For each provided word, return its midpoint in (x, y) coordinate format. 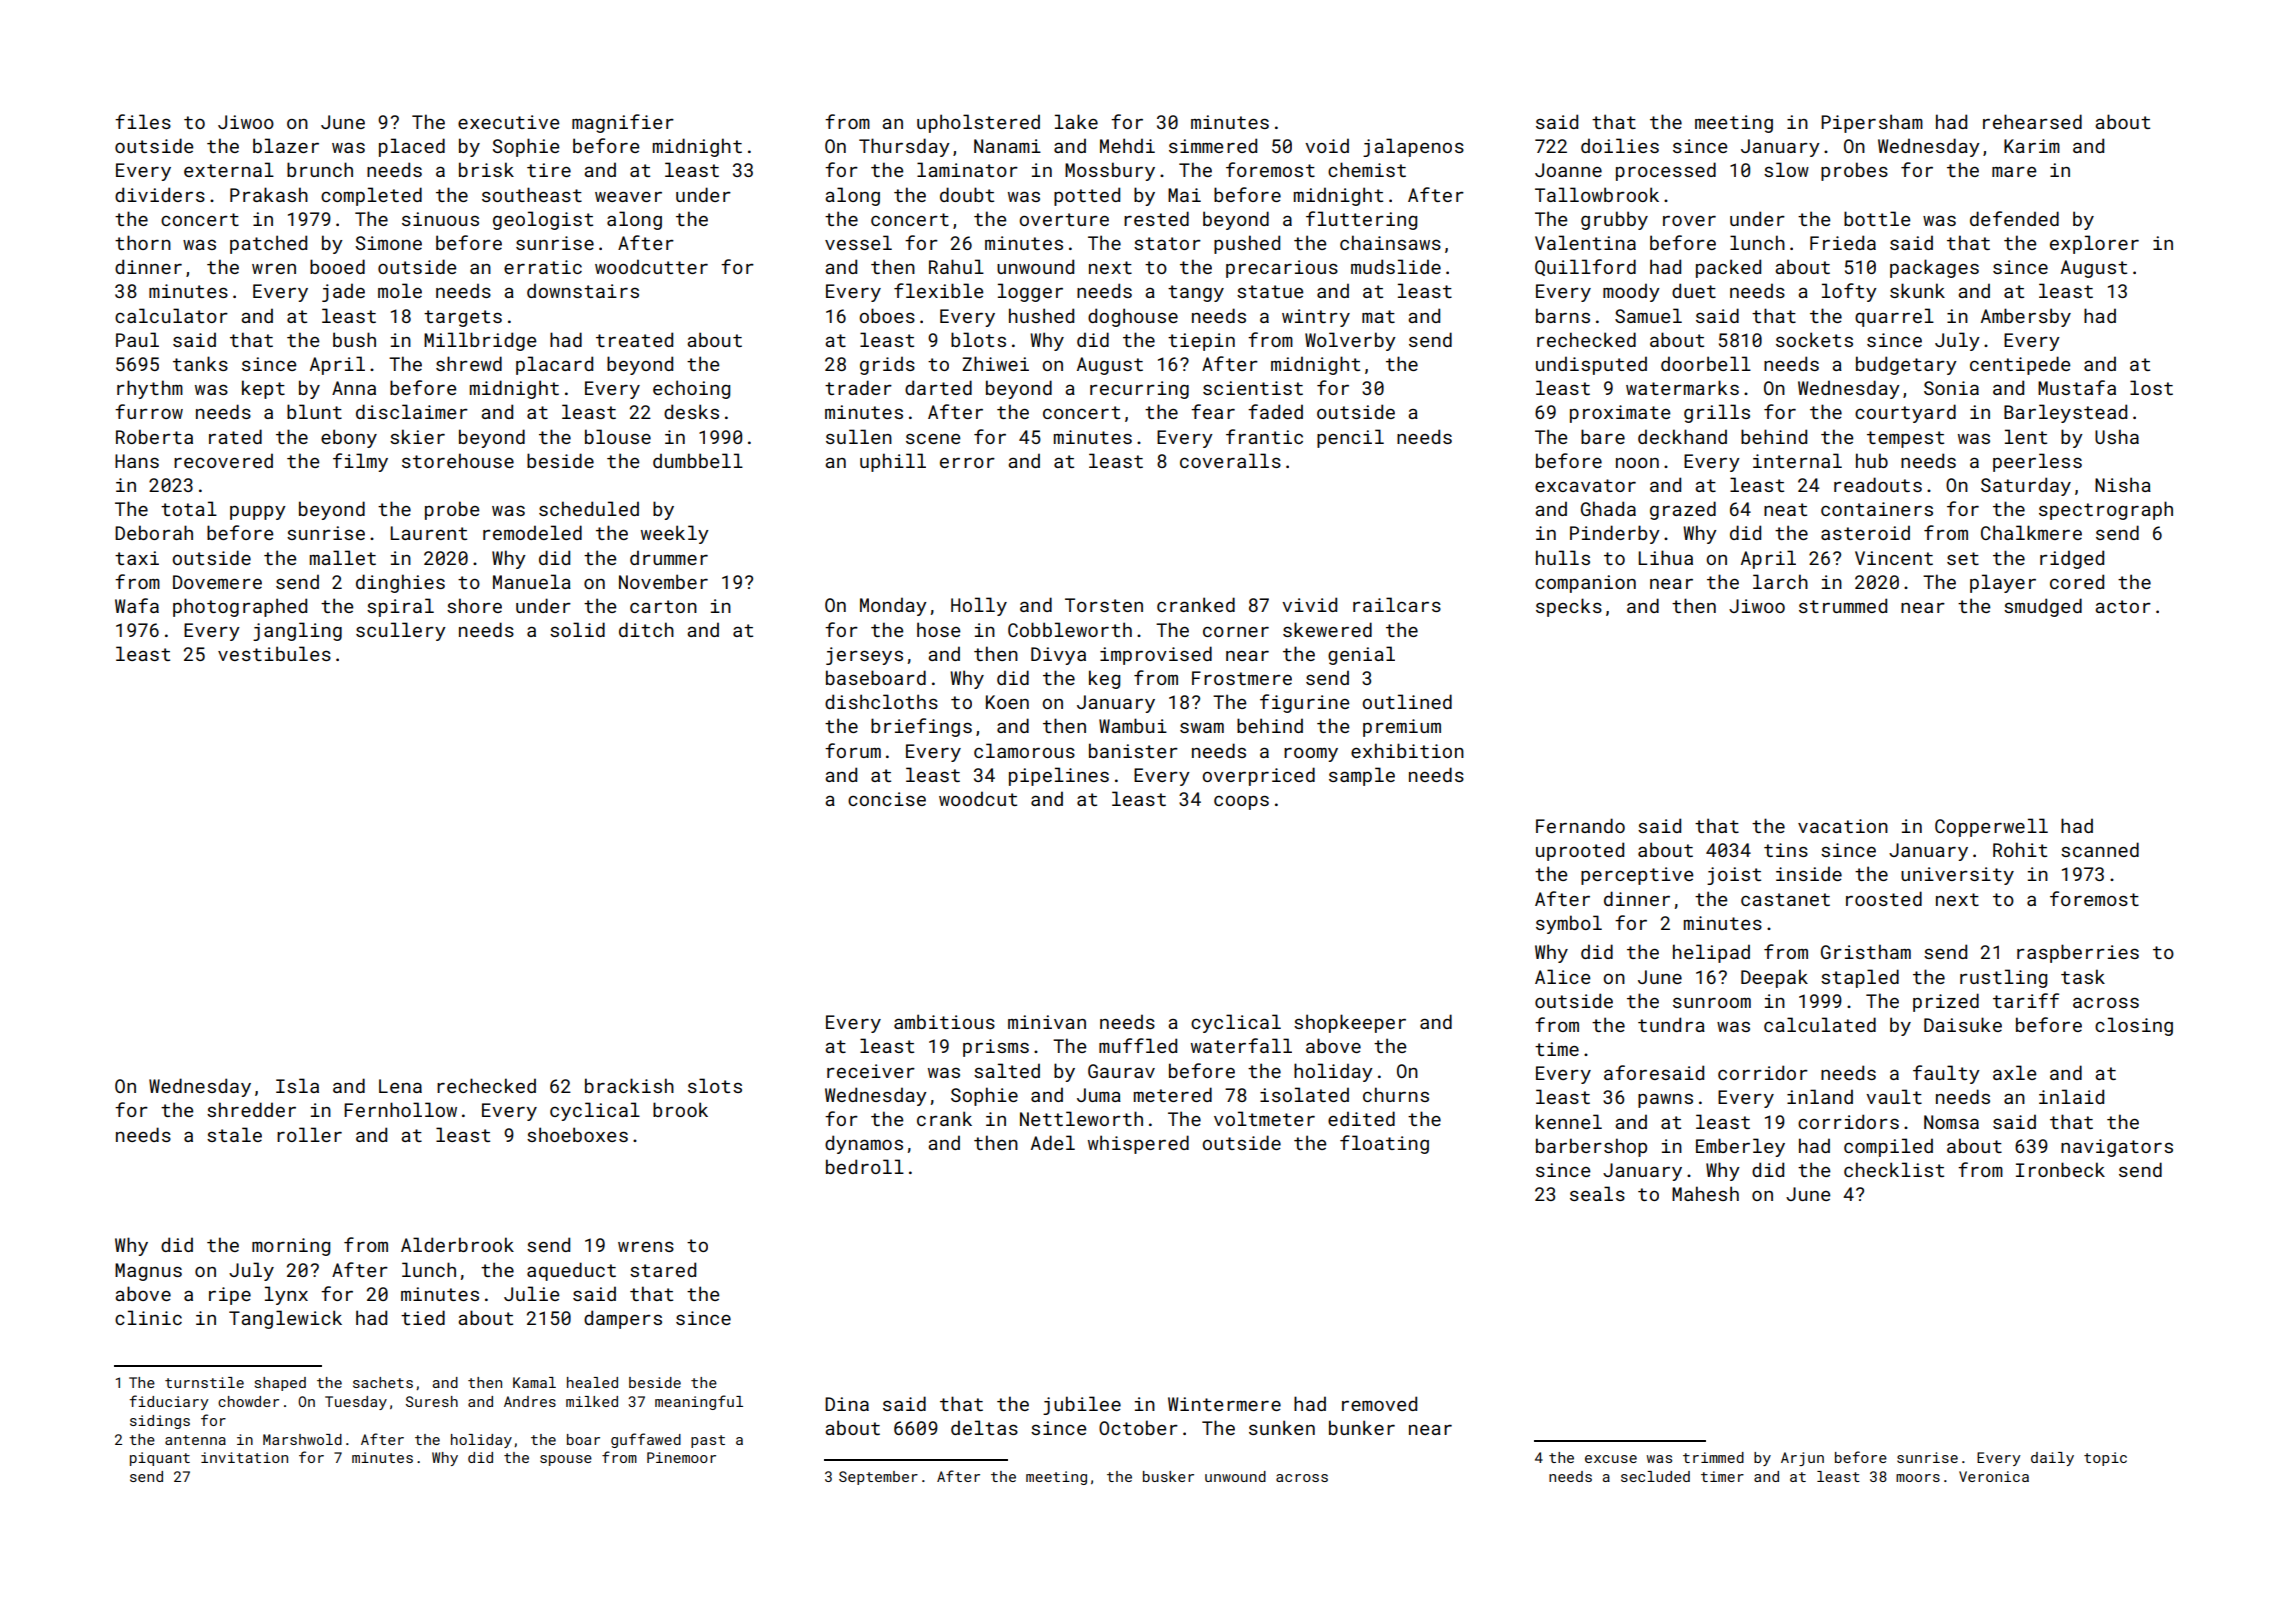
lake (1076, 121)
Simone (389, 243)
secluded (1655, 1476)
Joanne (1568, 170)
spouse (566, 1460)
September (878, 1478)
